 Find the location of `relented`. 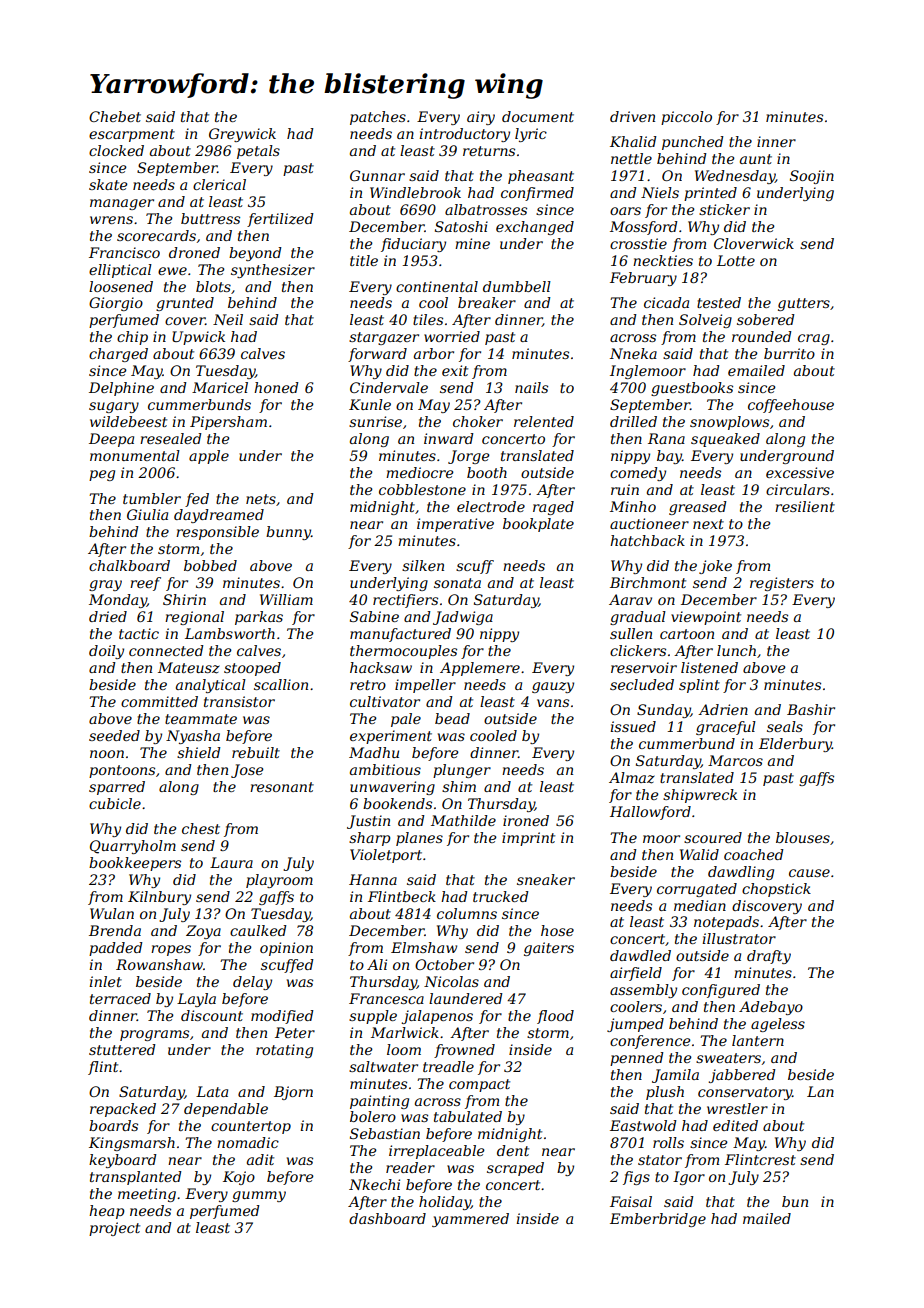

relented is located at coordinates (544, 421).
